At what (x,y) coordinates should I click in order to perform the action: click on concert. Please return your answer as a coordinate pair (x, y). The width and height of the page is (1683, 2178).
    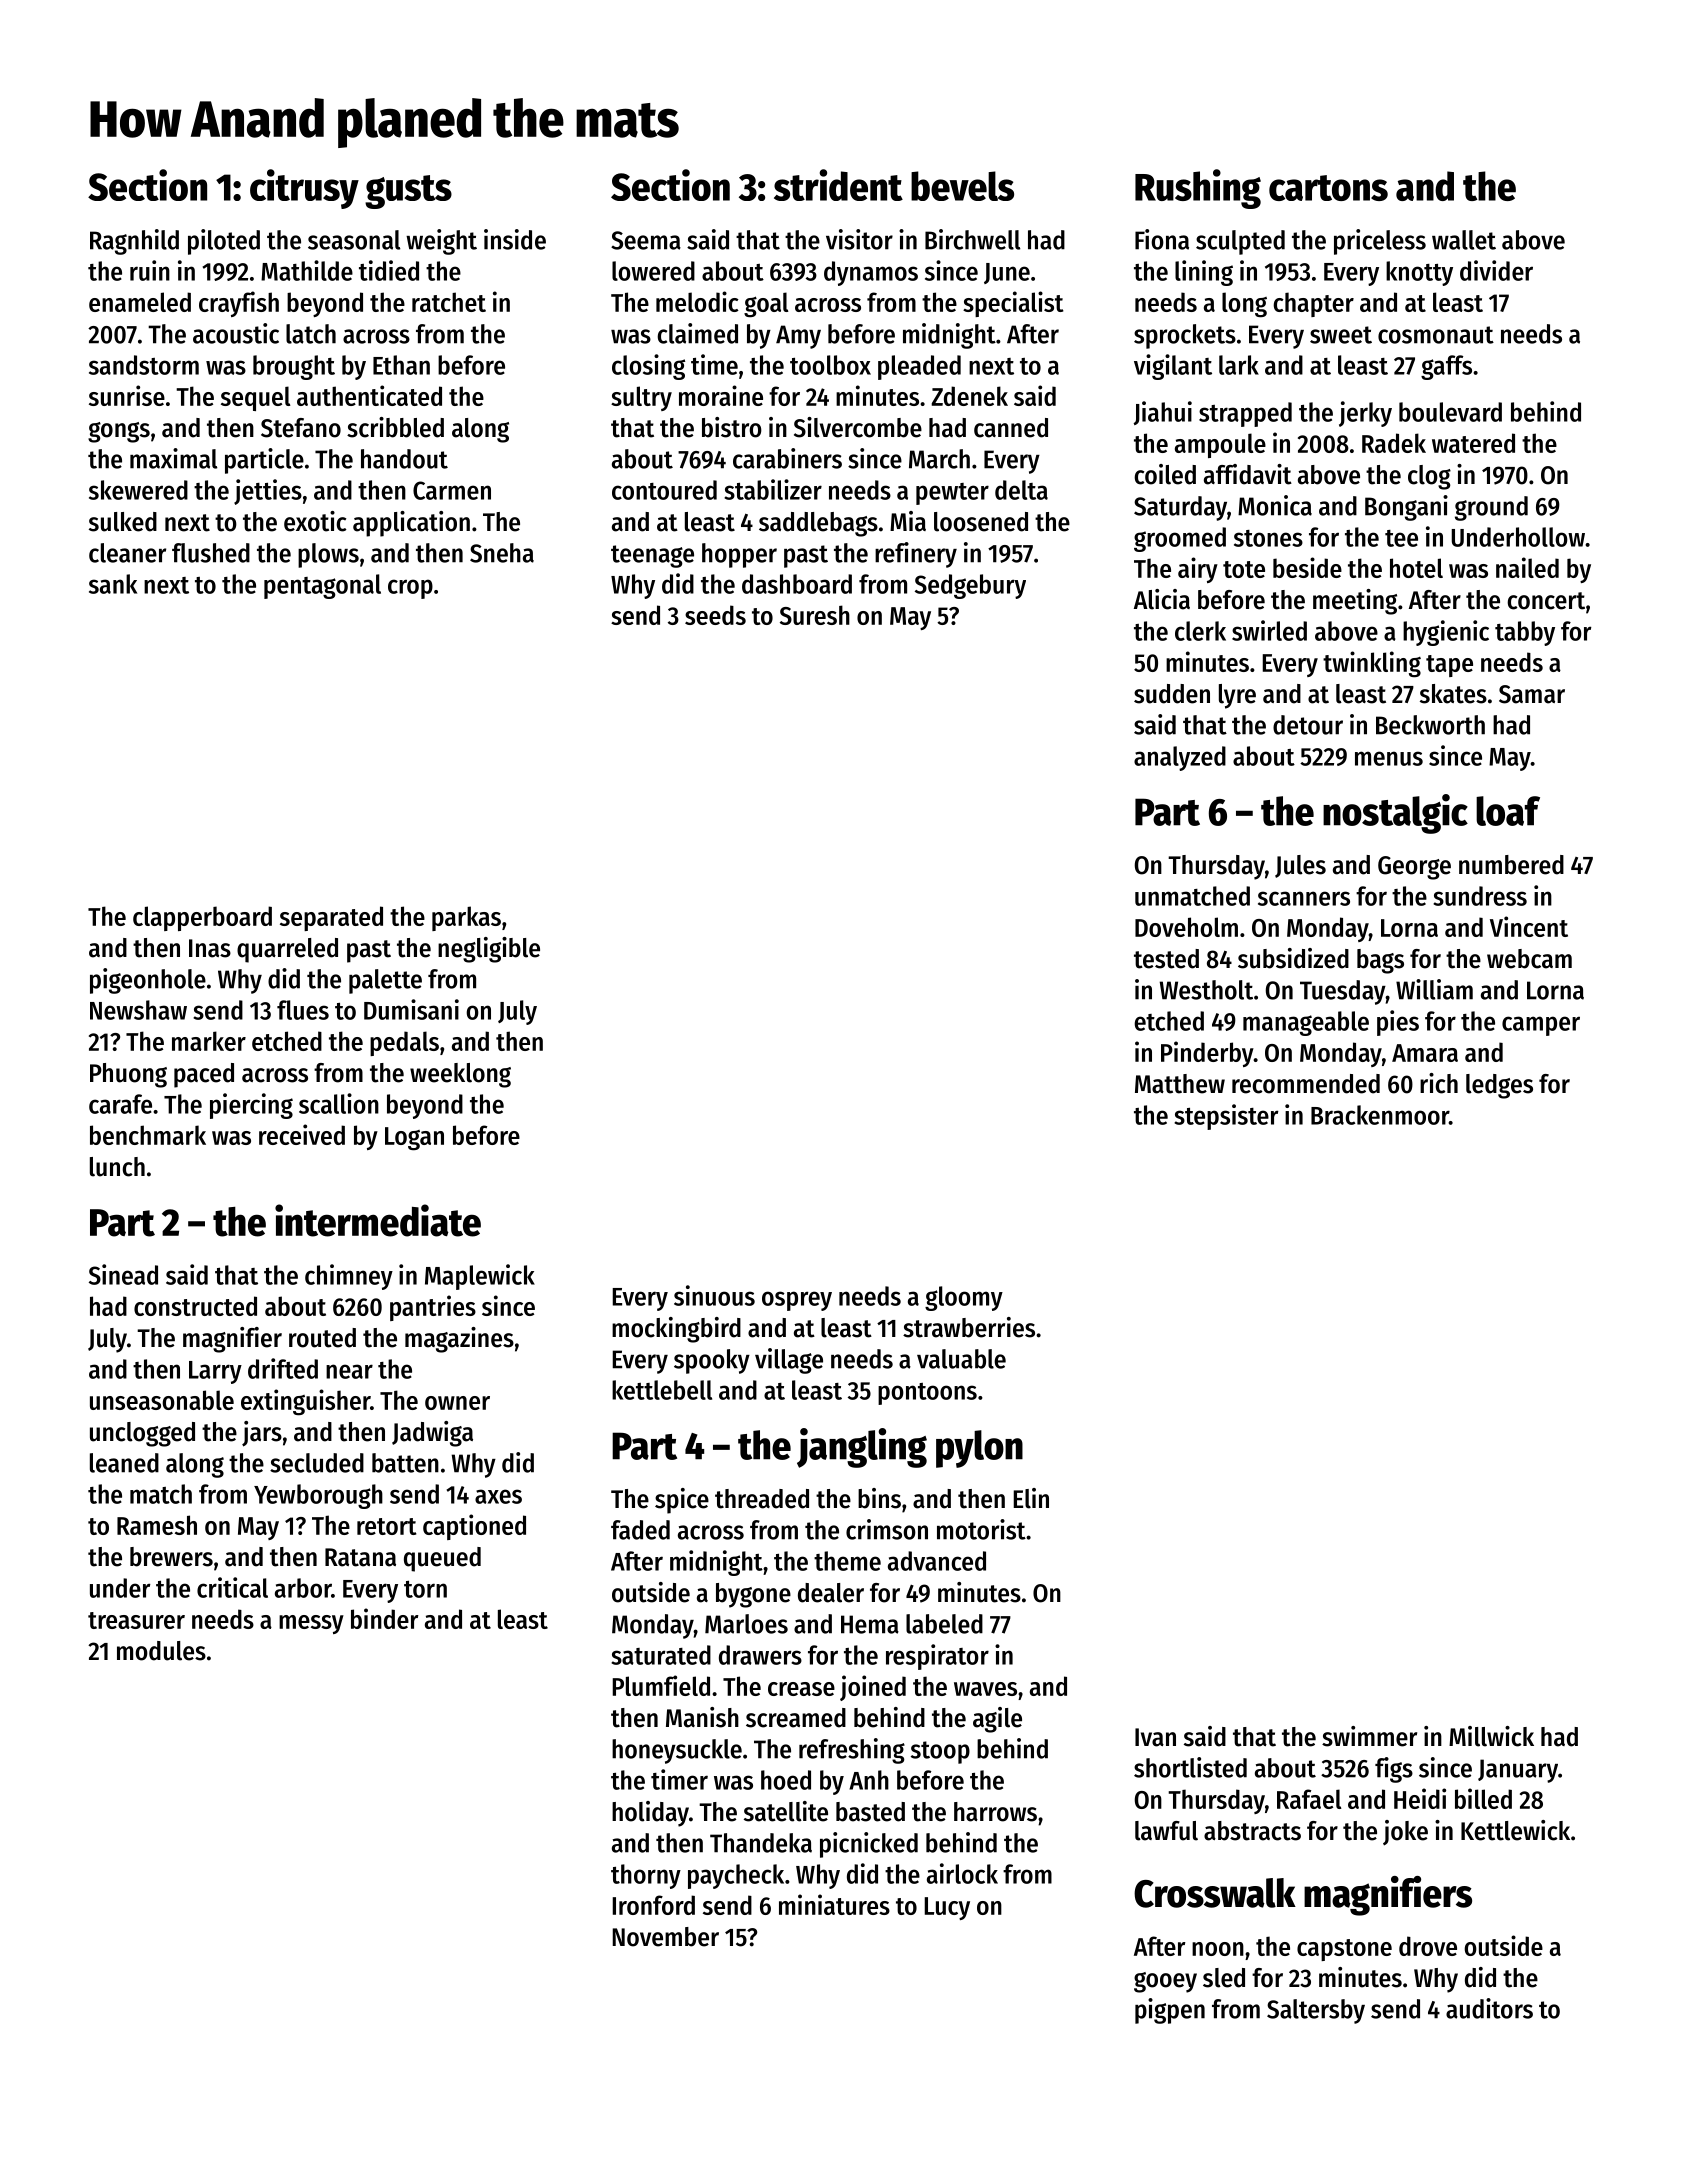
    Looking at the image, I should click on (1546, 601).
